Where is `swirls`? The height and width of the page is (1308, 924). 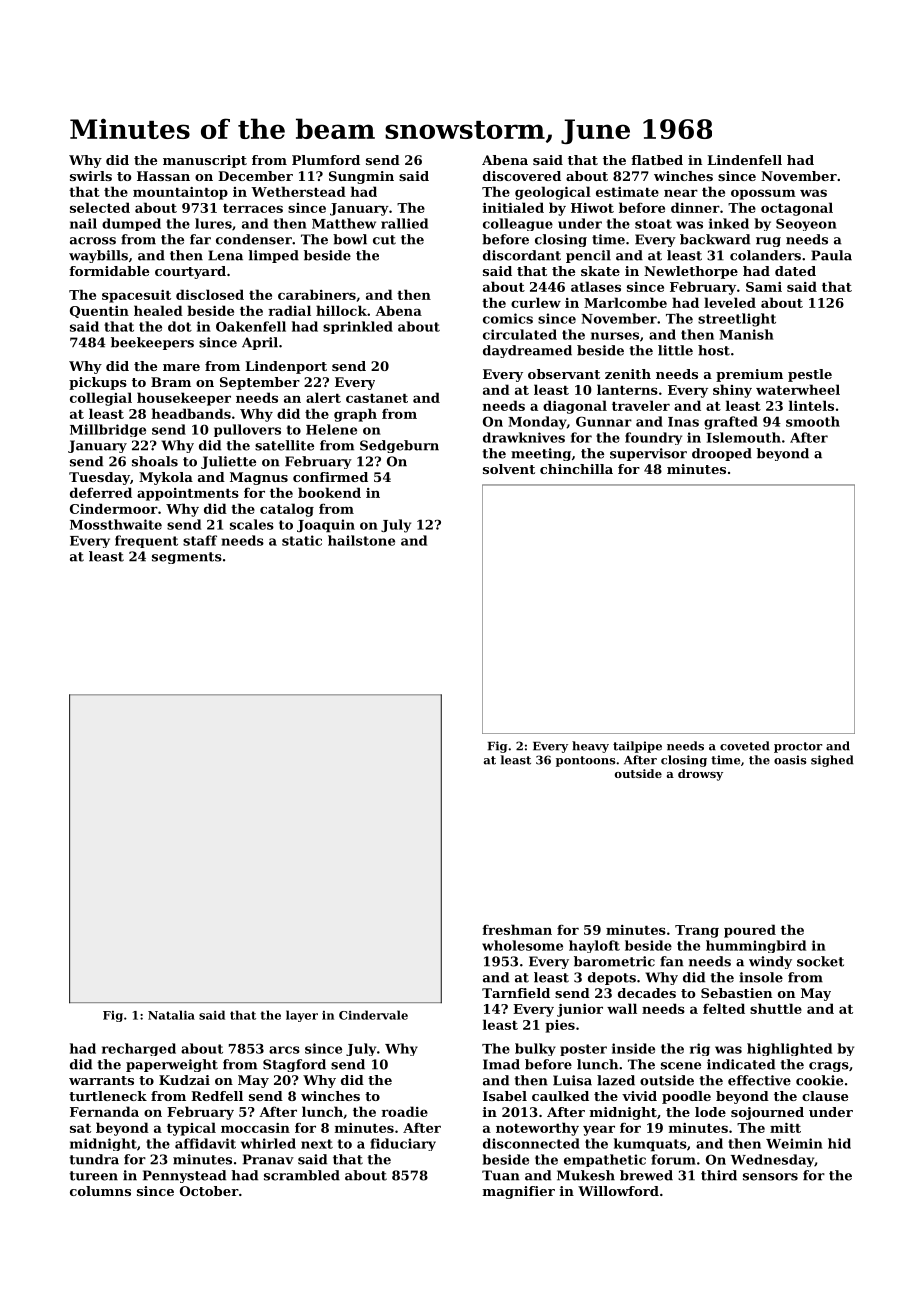
swirls is located at coordinates (91, 176).
